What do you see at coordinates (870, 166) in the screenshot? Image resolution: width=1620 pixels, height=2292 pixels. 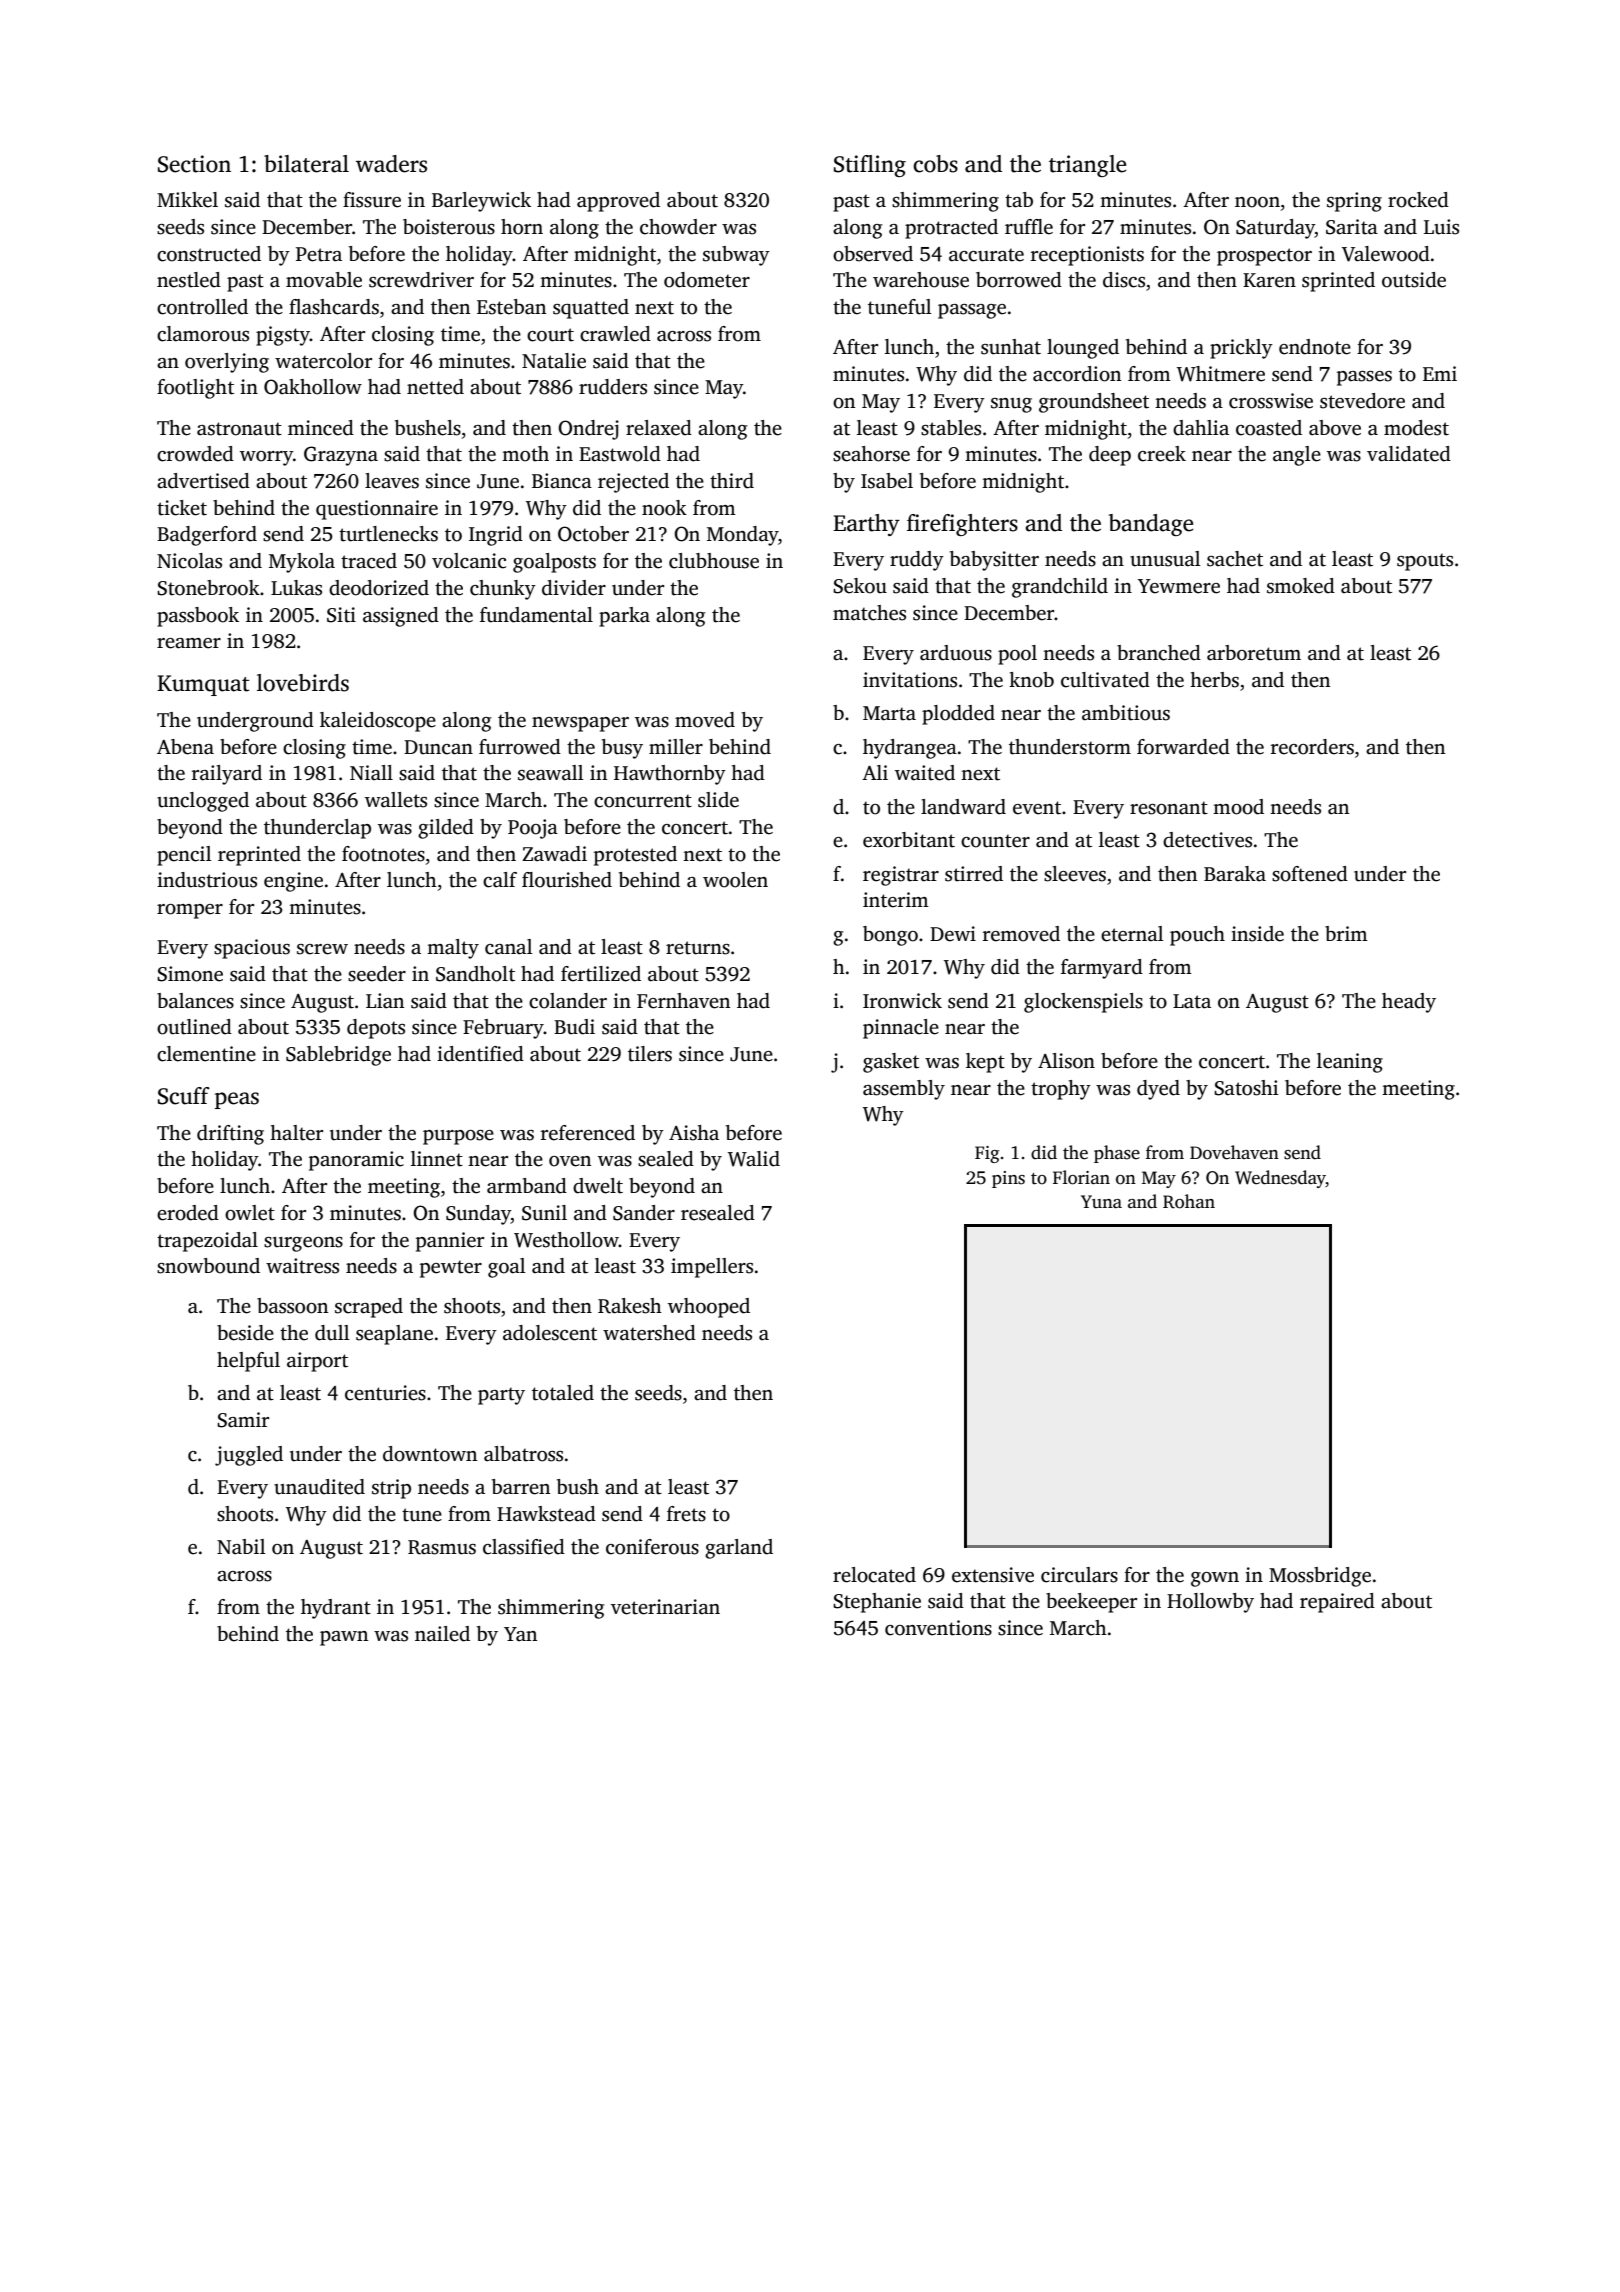 I see `Stifling` at bounding box center [870, 166].
